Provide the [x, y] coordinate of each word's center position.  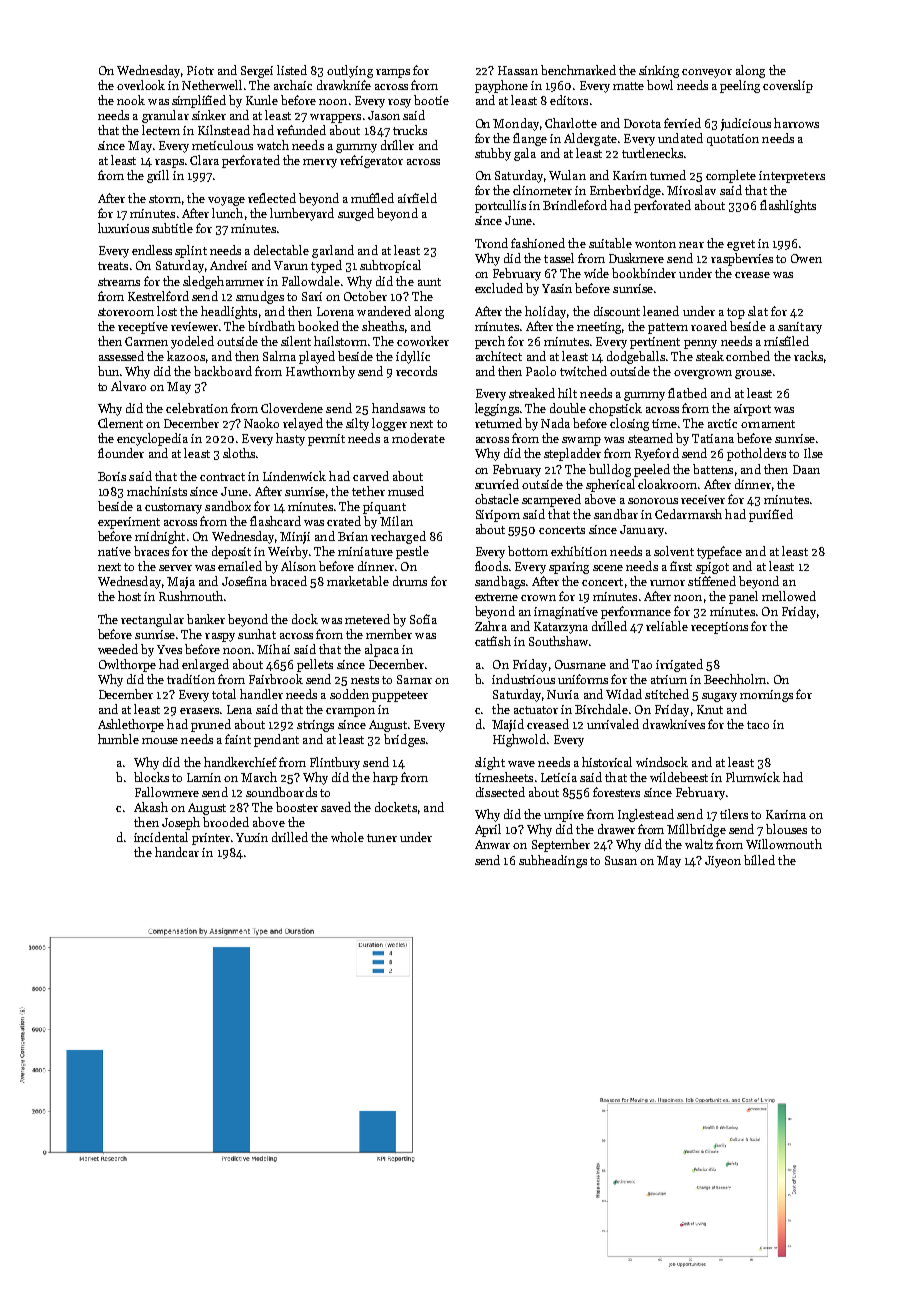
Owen [806, 258]
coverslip [788, 86]
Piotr [200, 70]
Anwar [492, 844]
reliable [667, 626]
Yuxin [252, 837]
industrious [523, 679]
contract [222, 477]
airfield [417, 198]
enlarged [205, 665]
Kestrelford [158, 296]
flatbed [687, 393]
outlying [350, 71]
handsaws [398, 408]
